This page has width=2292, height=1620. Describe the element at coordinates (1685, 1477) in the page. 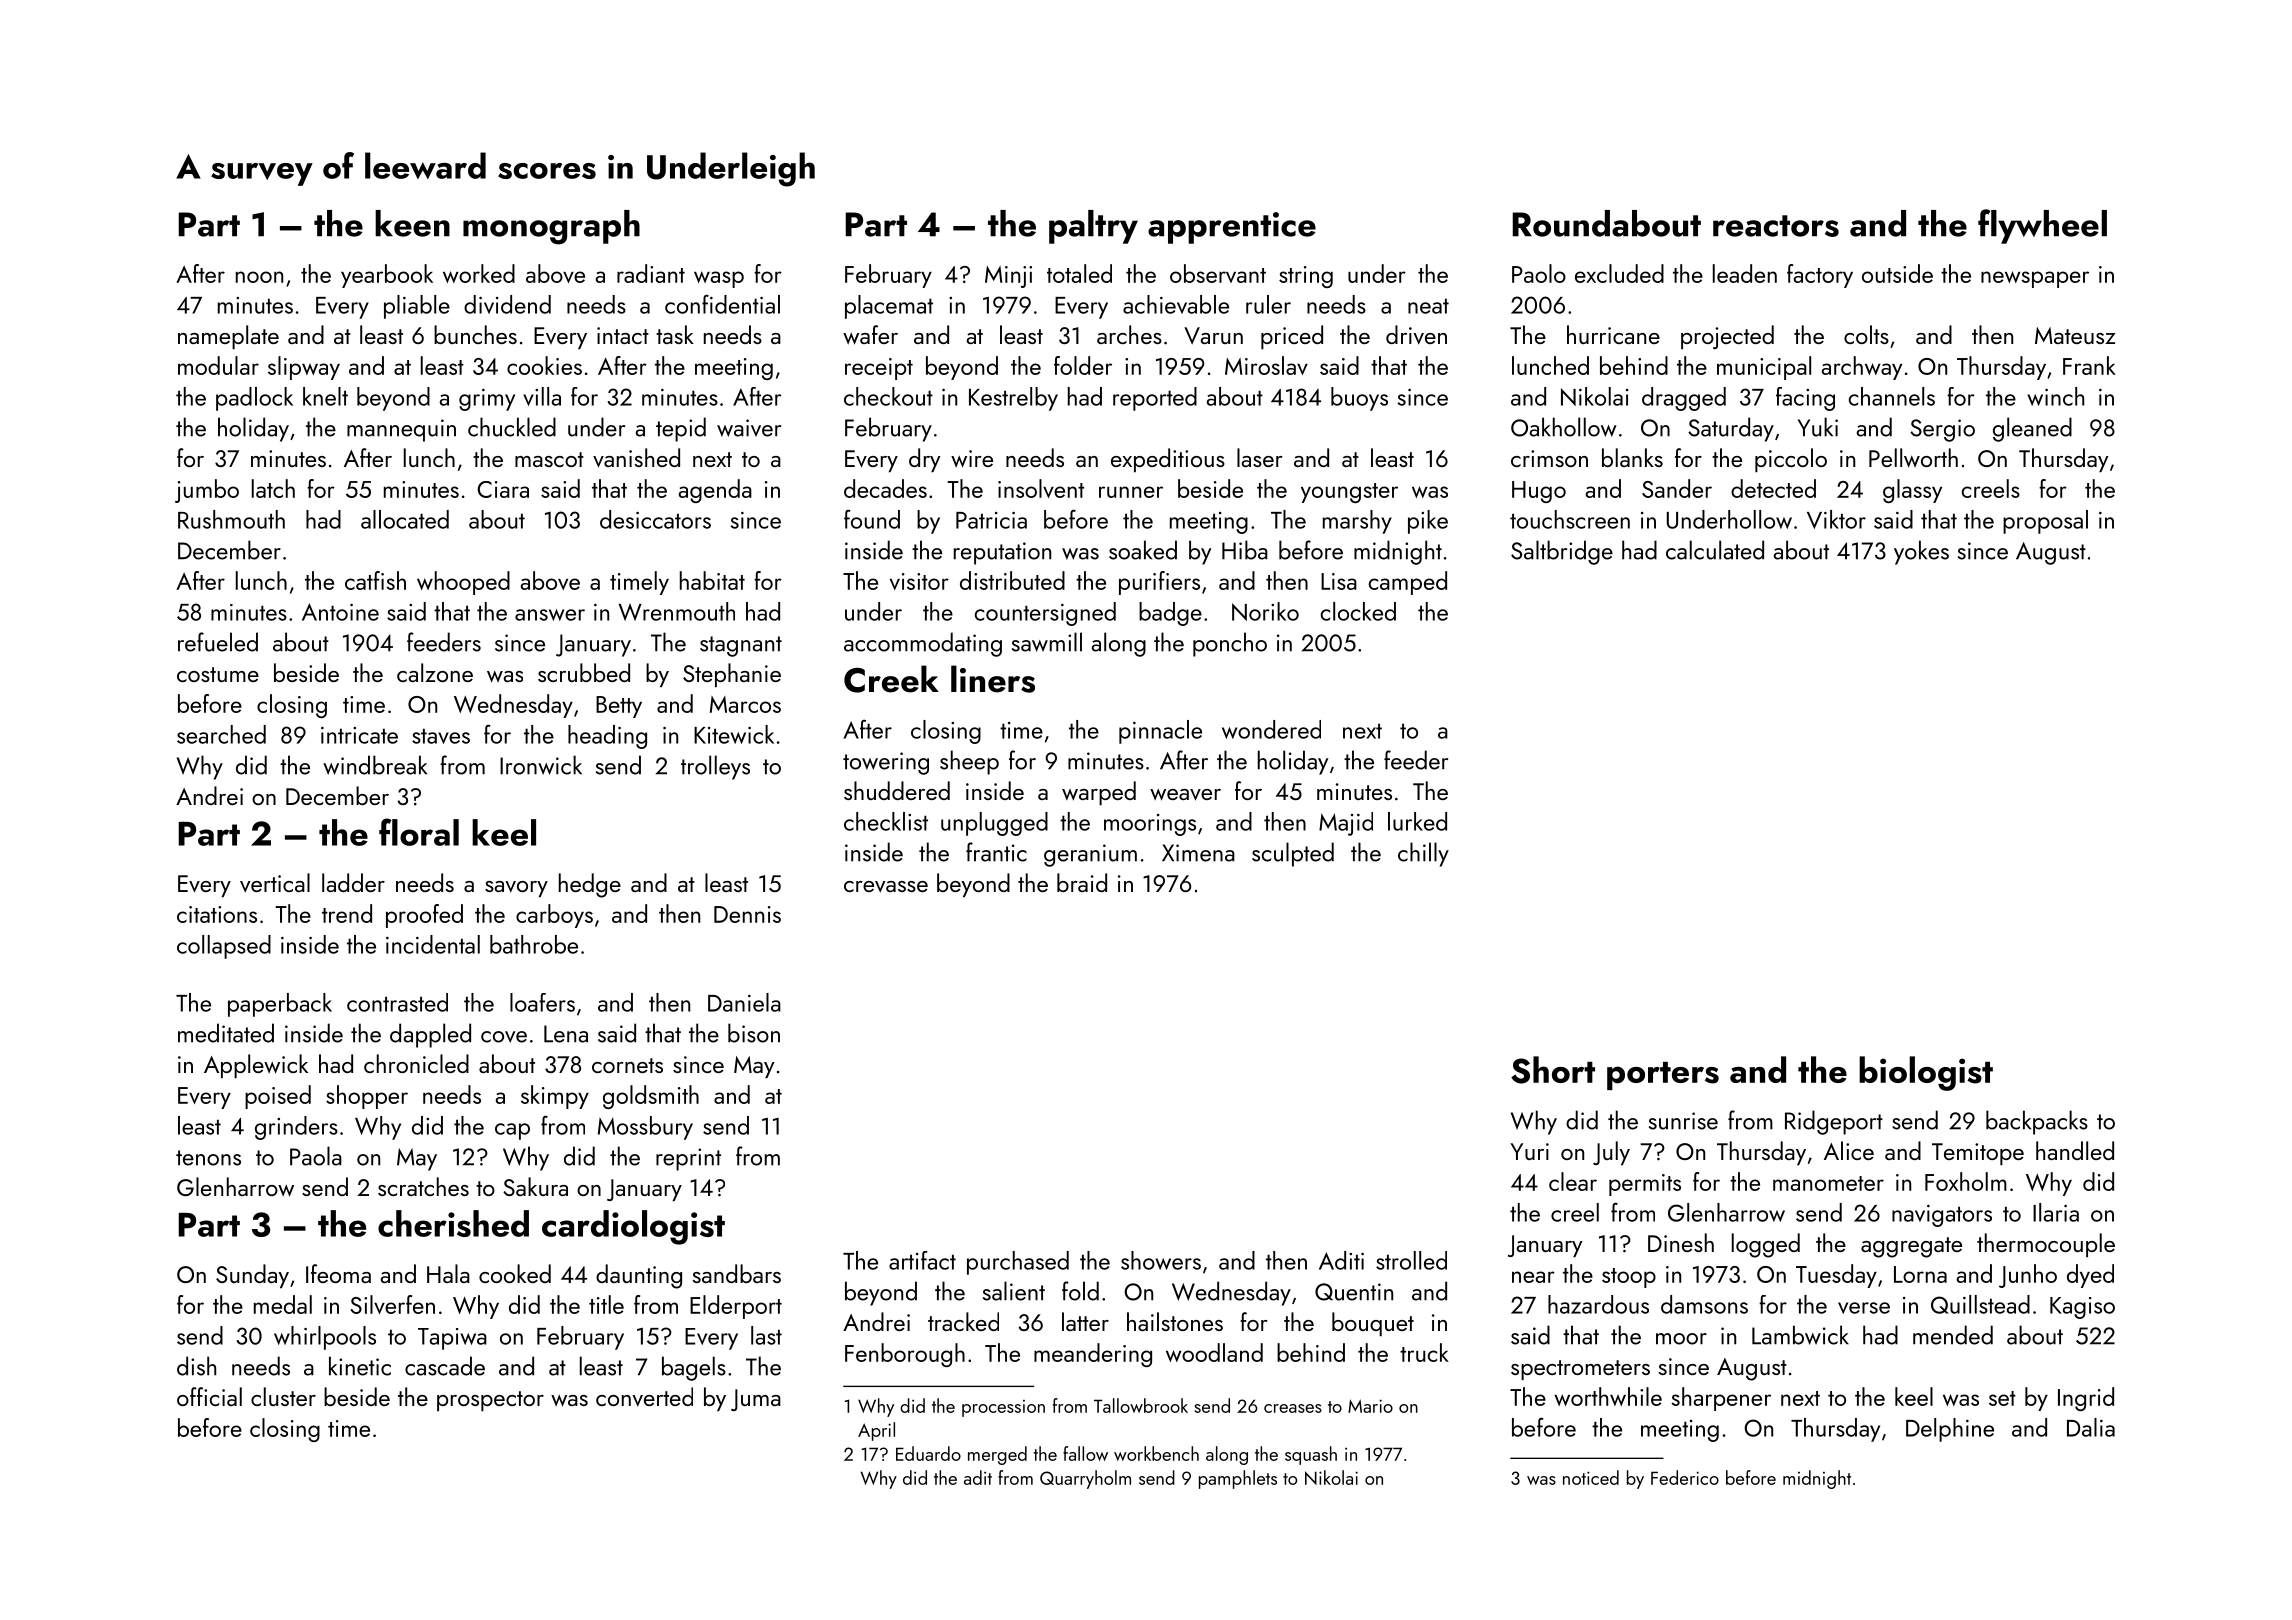

I see `Federico` at that location.
